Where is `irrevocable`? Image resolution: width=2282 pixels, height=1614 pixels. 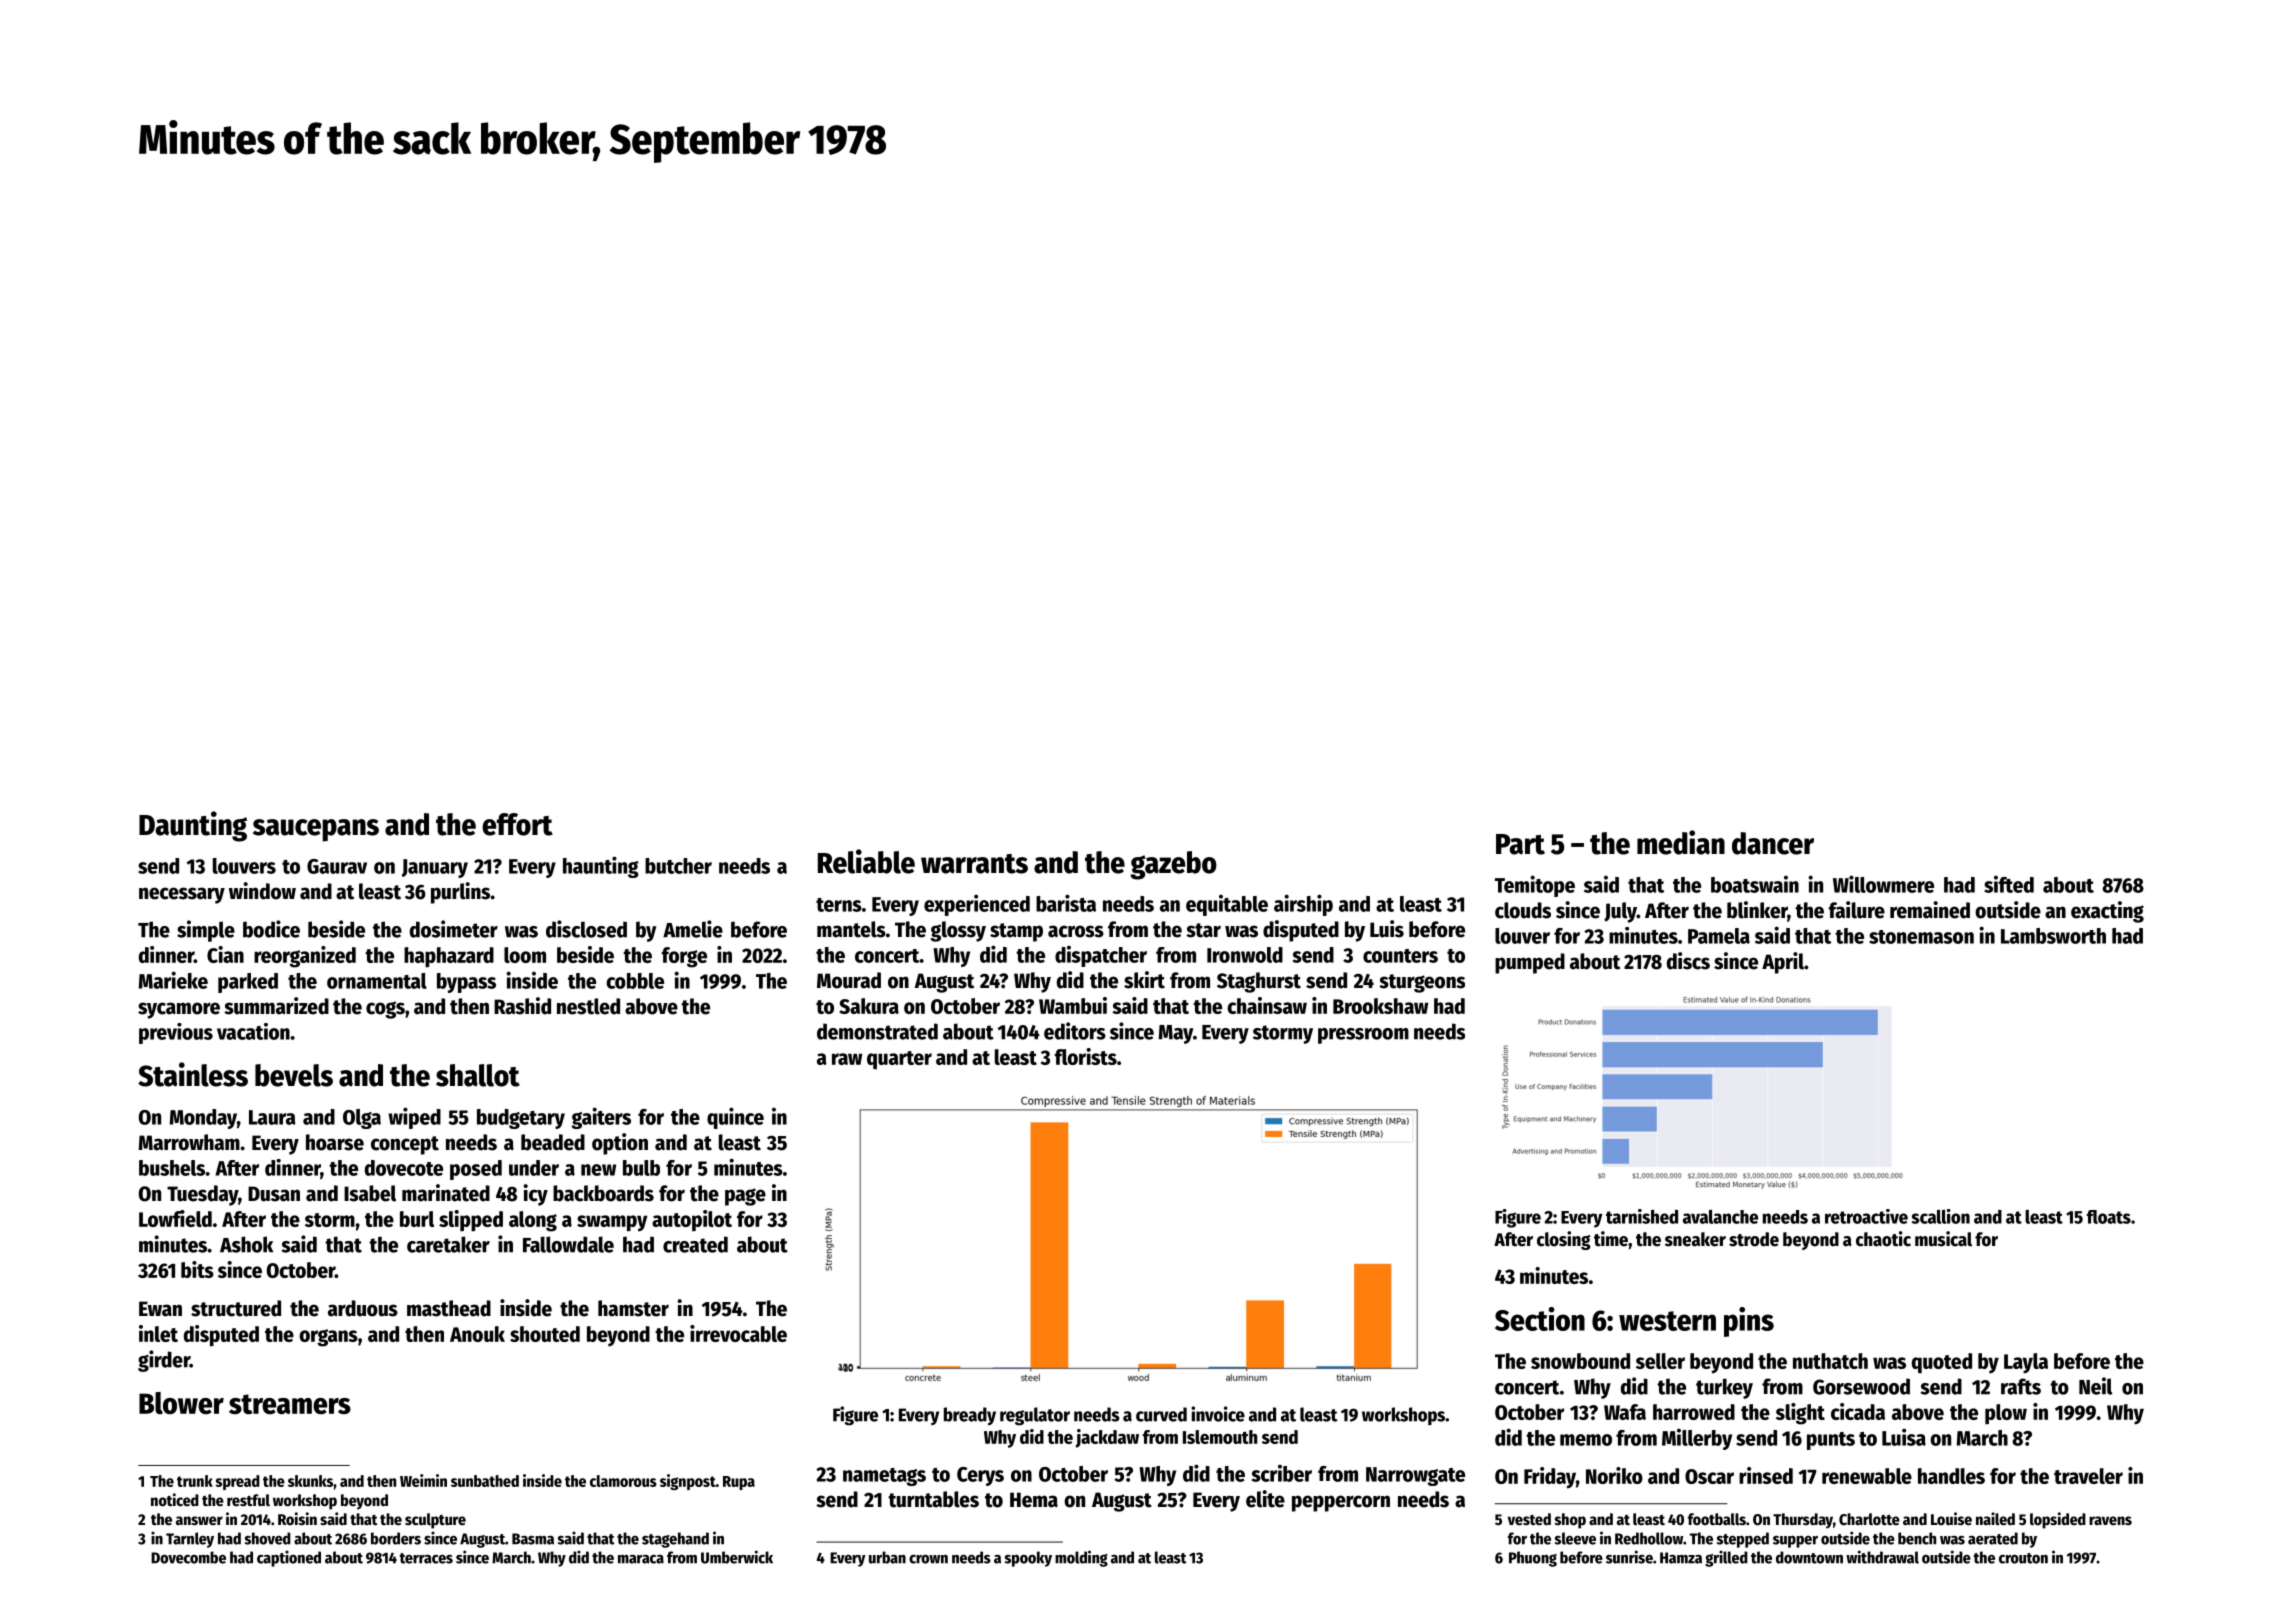
irrevocable is located at coordinates (738, 1333).
